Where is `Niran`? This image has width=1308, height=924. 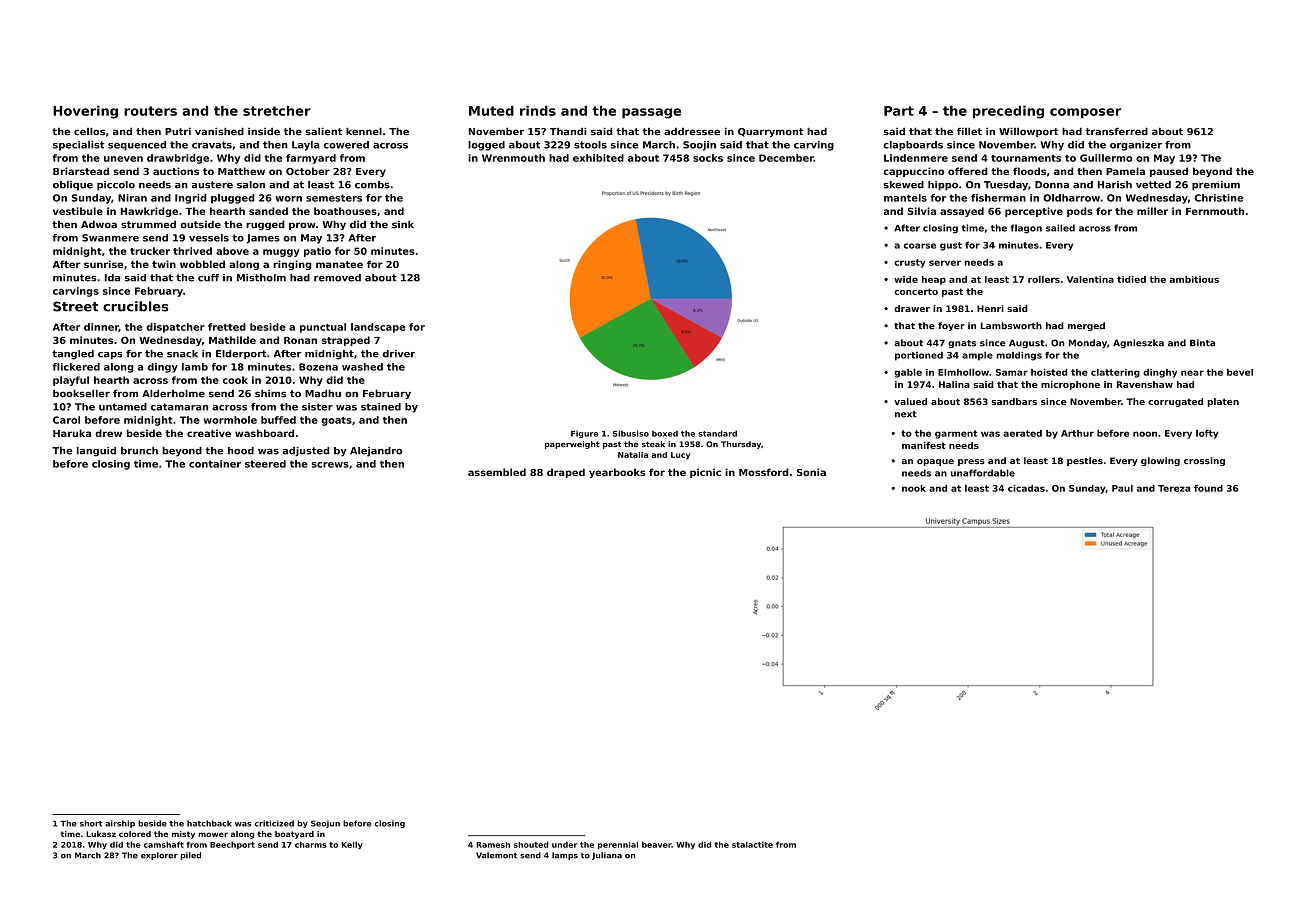
Niran is located at coordinates (132, 198).
